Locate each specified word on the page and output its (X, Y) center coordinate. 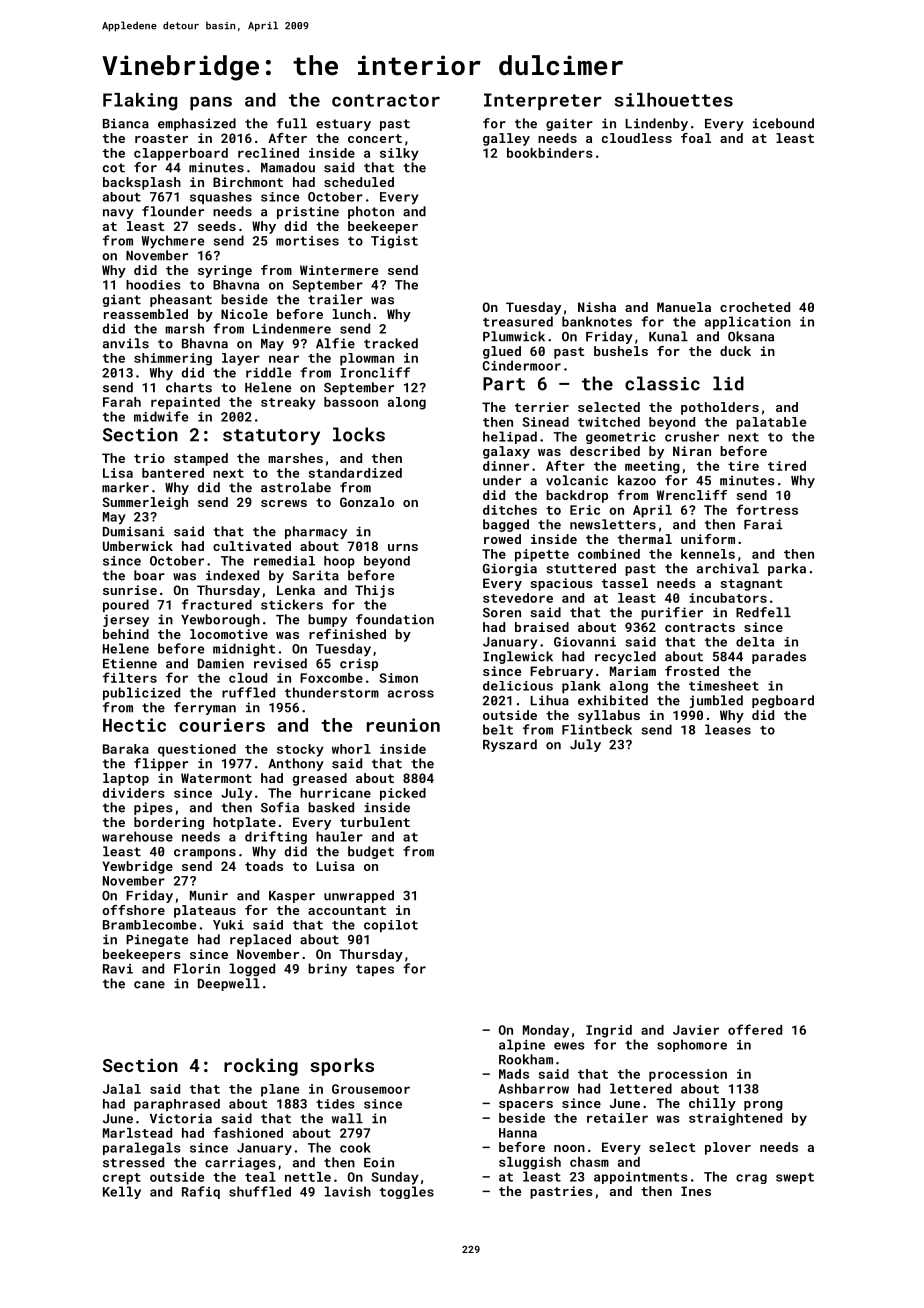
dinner (506, 466)
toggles (407, 1192)
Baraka (126, 749)
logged (252, 969)
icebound (783, 123)
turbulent (375, 822)
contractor (386, 100)
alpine (522, 1045)
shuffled (260, 1191)
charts (189, 387)
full (292, 123)
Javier (696, 1030)
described (605, 451)
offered (755, 1029)
